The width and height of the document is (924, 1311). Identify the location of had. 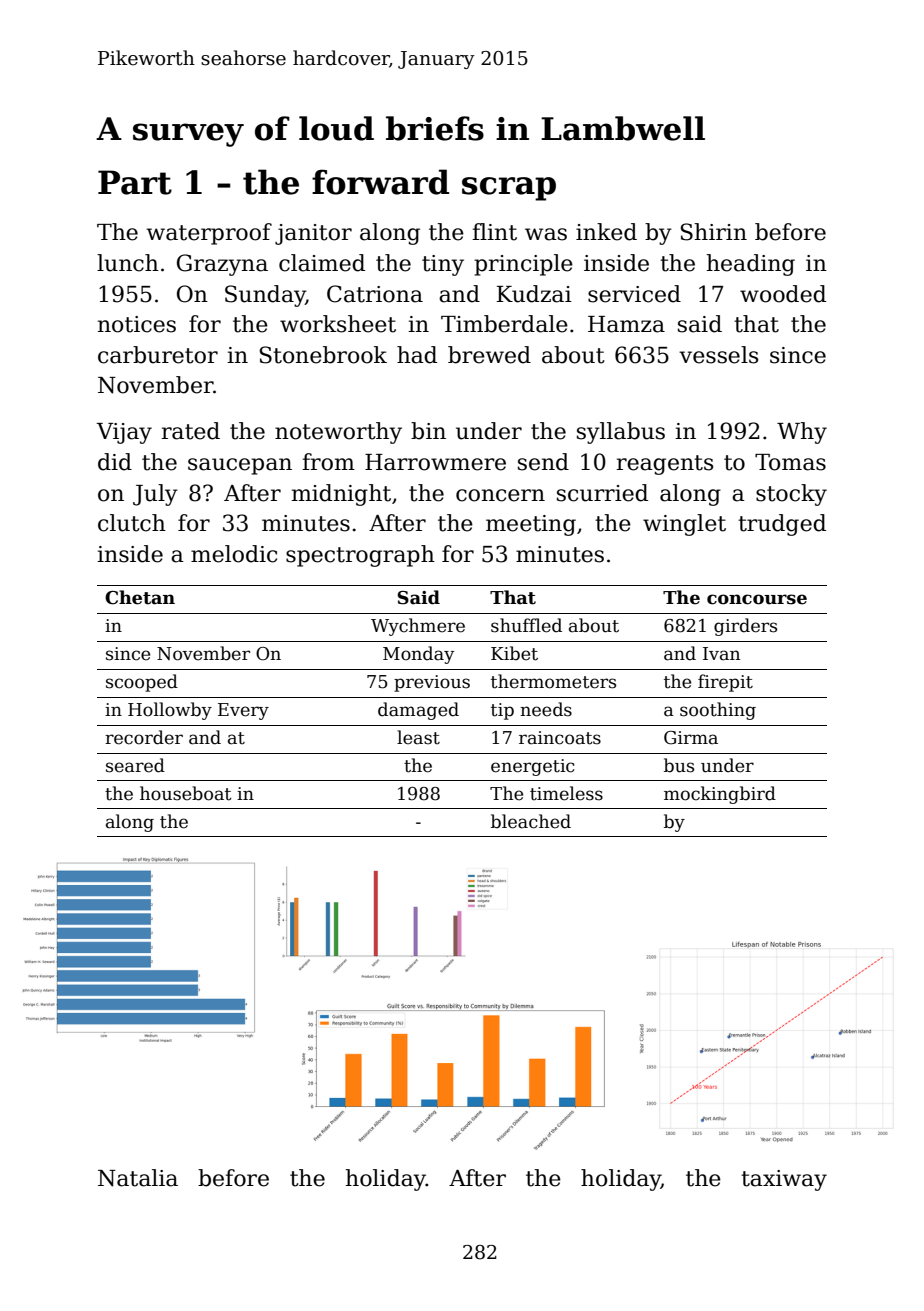
(417, 355).
